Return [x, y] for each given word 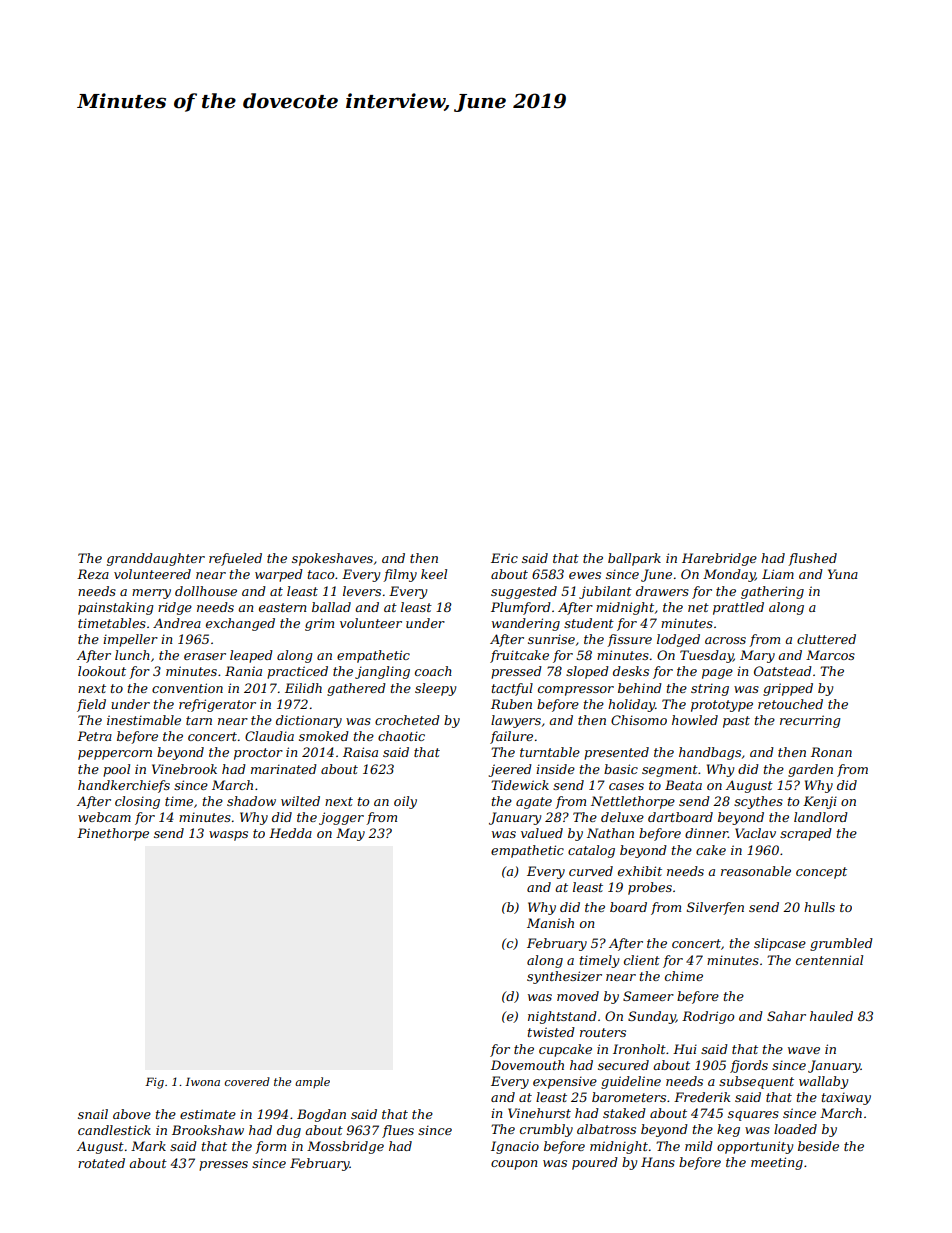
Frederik [702, 1097]
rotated [101, 1163]
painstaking [115, 608]
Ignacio [515, 1147]
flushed [812, 559]
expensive [565, 1082]
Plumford [521, 608]
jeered [510, 770]
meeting [777, 1163]
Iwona [202, 1081]
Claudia [269, 736]
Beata [683, 785]
